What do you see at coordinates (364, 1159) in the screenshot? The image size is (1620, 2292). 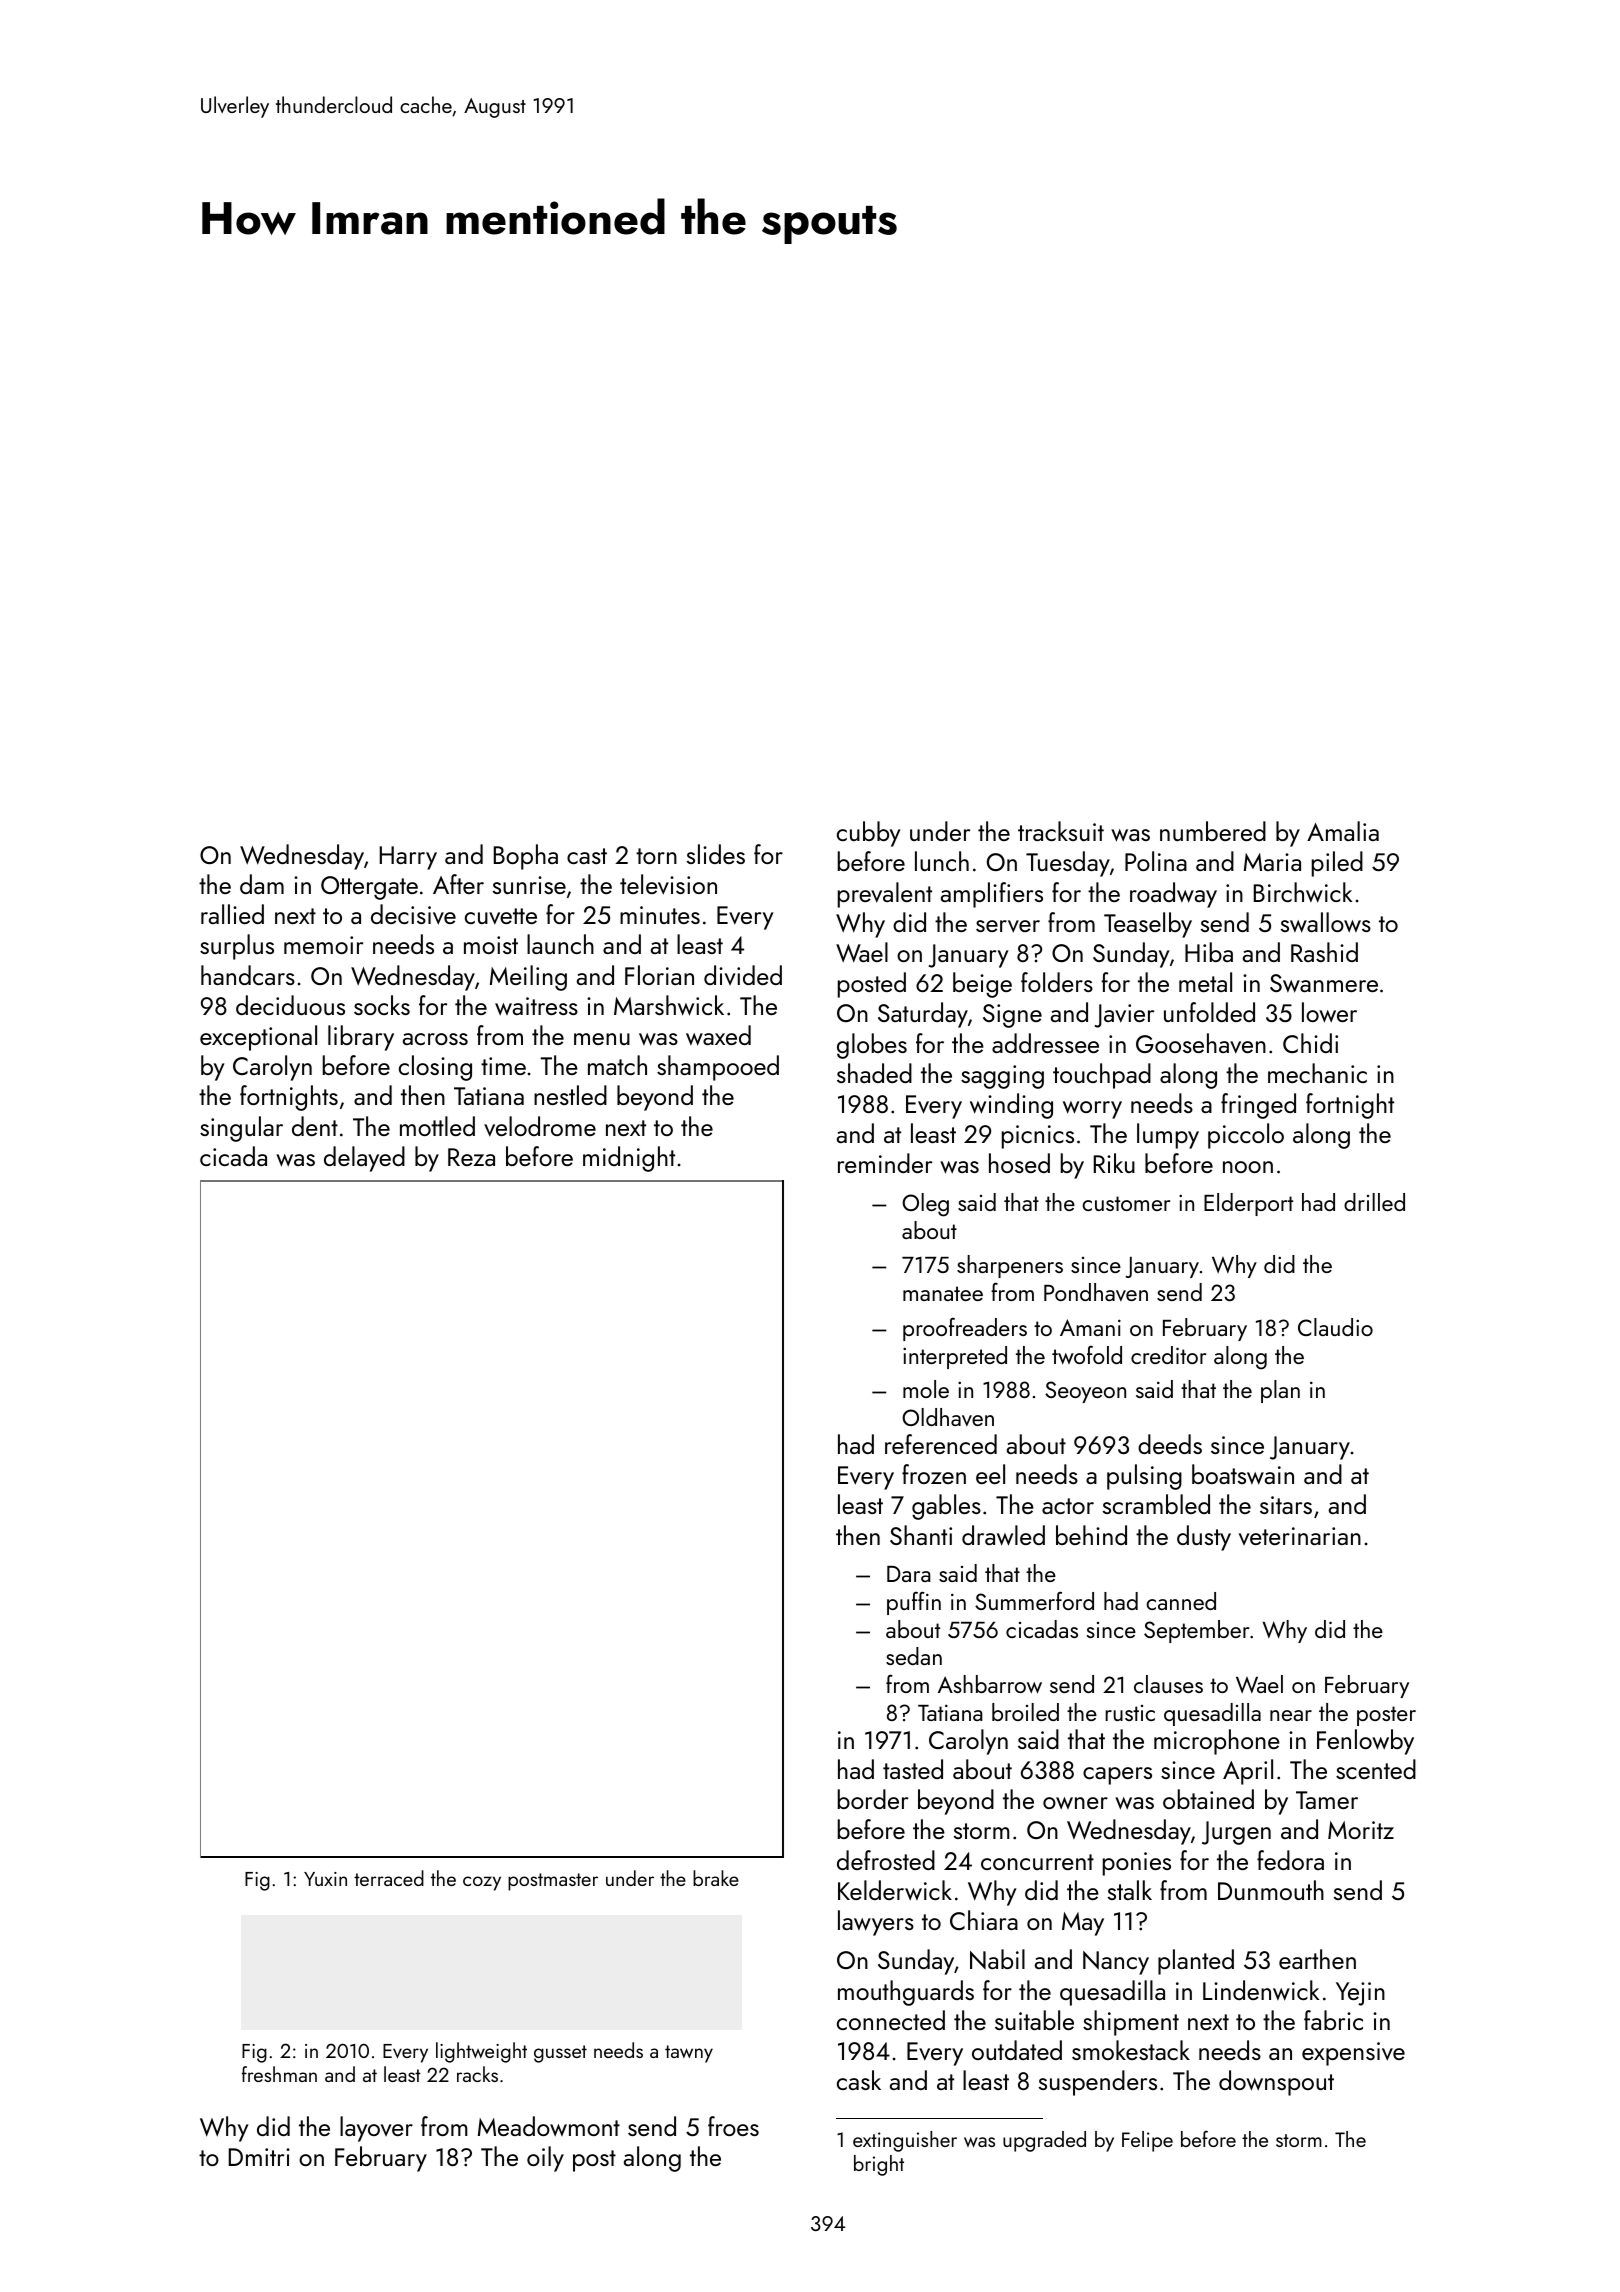 I see `delayed` at bounding box center [364, 1159].
